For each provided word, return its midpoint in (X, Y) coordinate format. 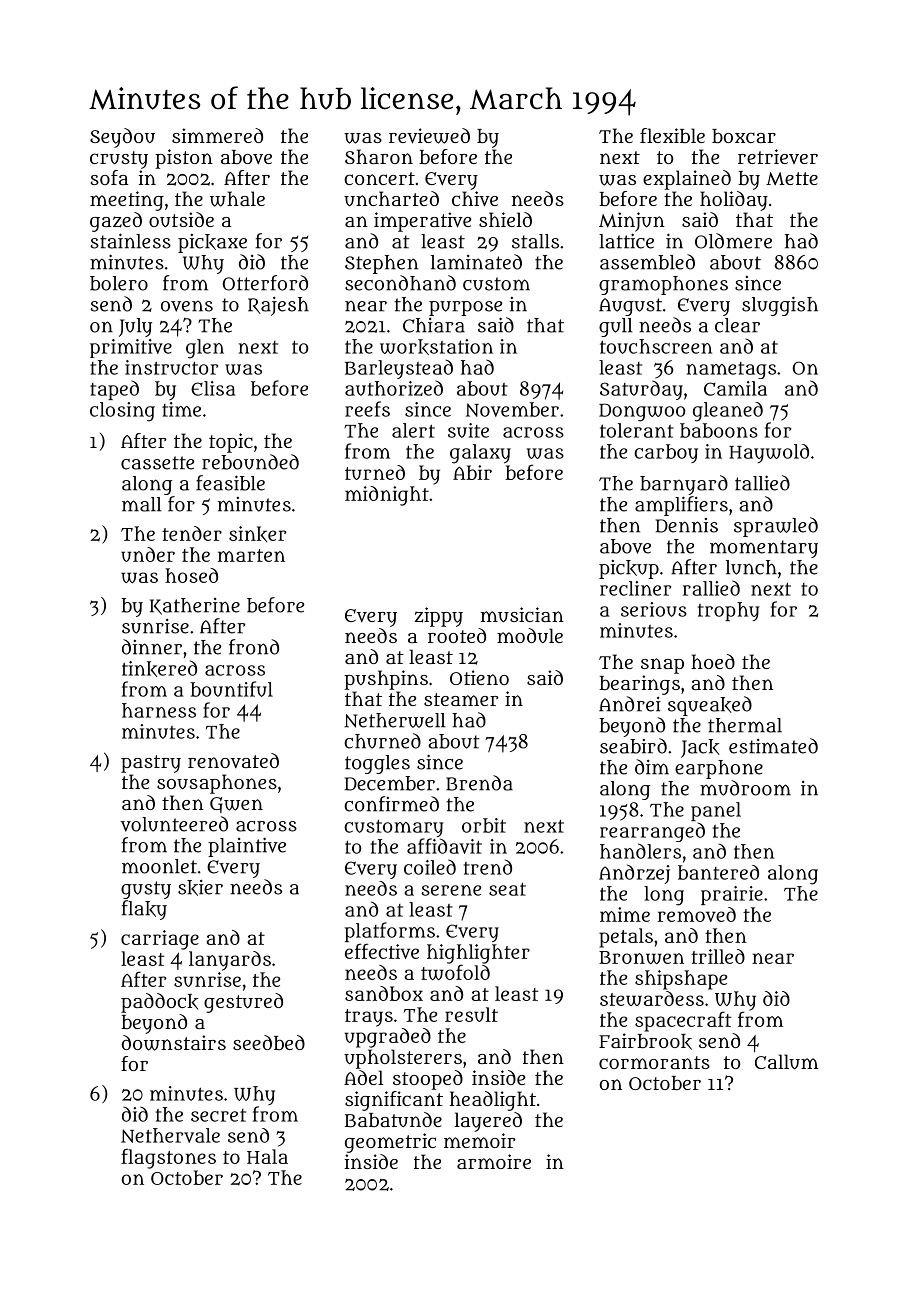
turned (375, 472)
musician (522, 615)
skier (200, 888)
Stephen (381, 264)
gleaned (728, 412)
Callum (786, 1062)
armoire (494, 1161)
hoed (713, 661)
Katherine (195, 606)
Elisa (213, 388)
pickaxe (212, 243)
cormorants (654, 1062)
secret (218, 1115)
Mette (792, 178)
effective (382, 951)
